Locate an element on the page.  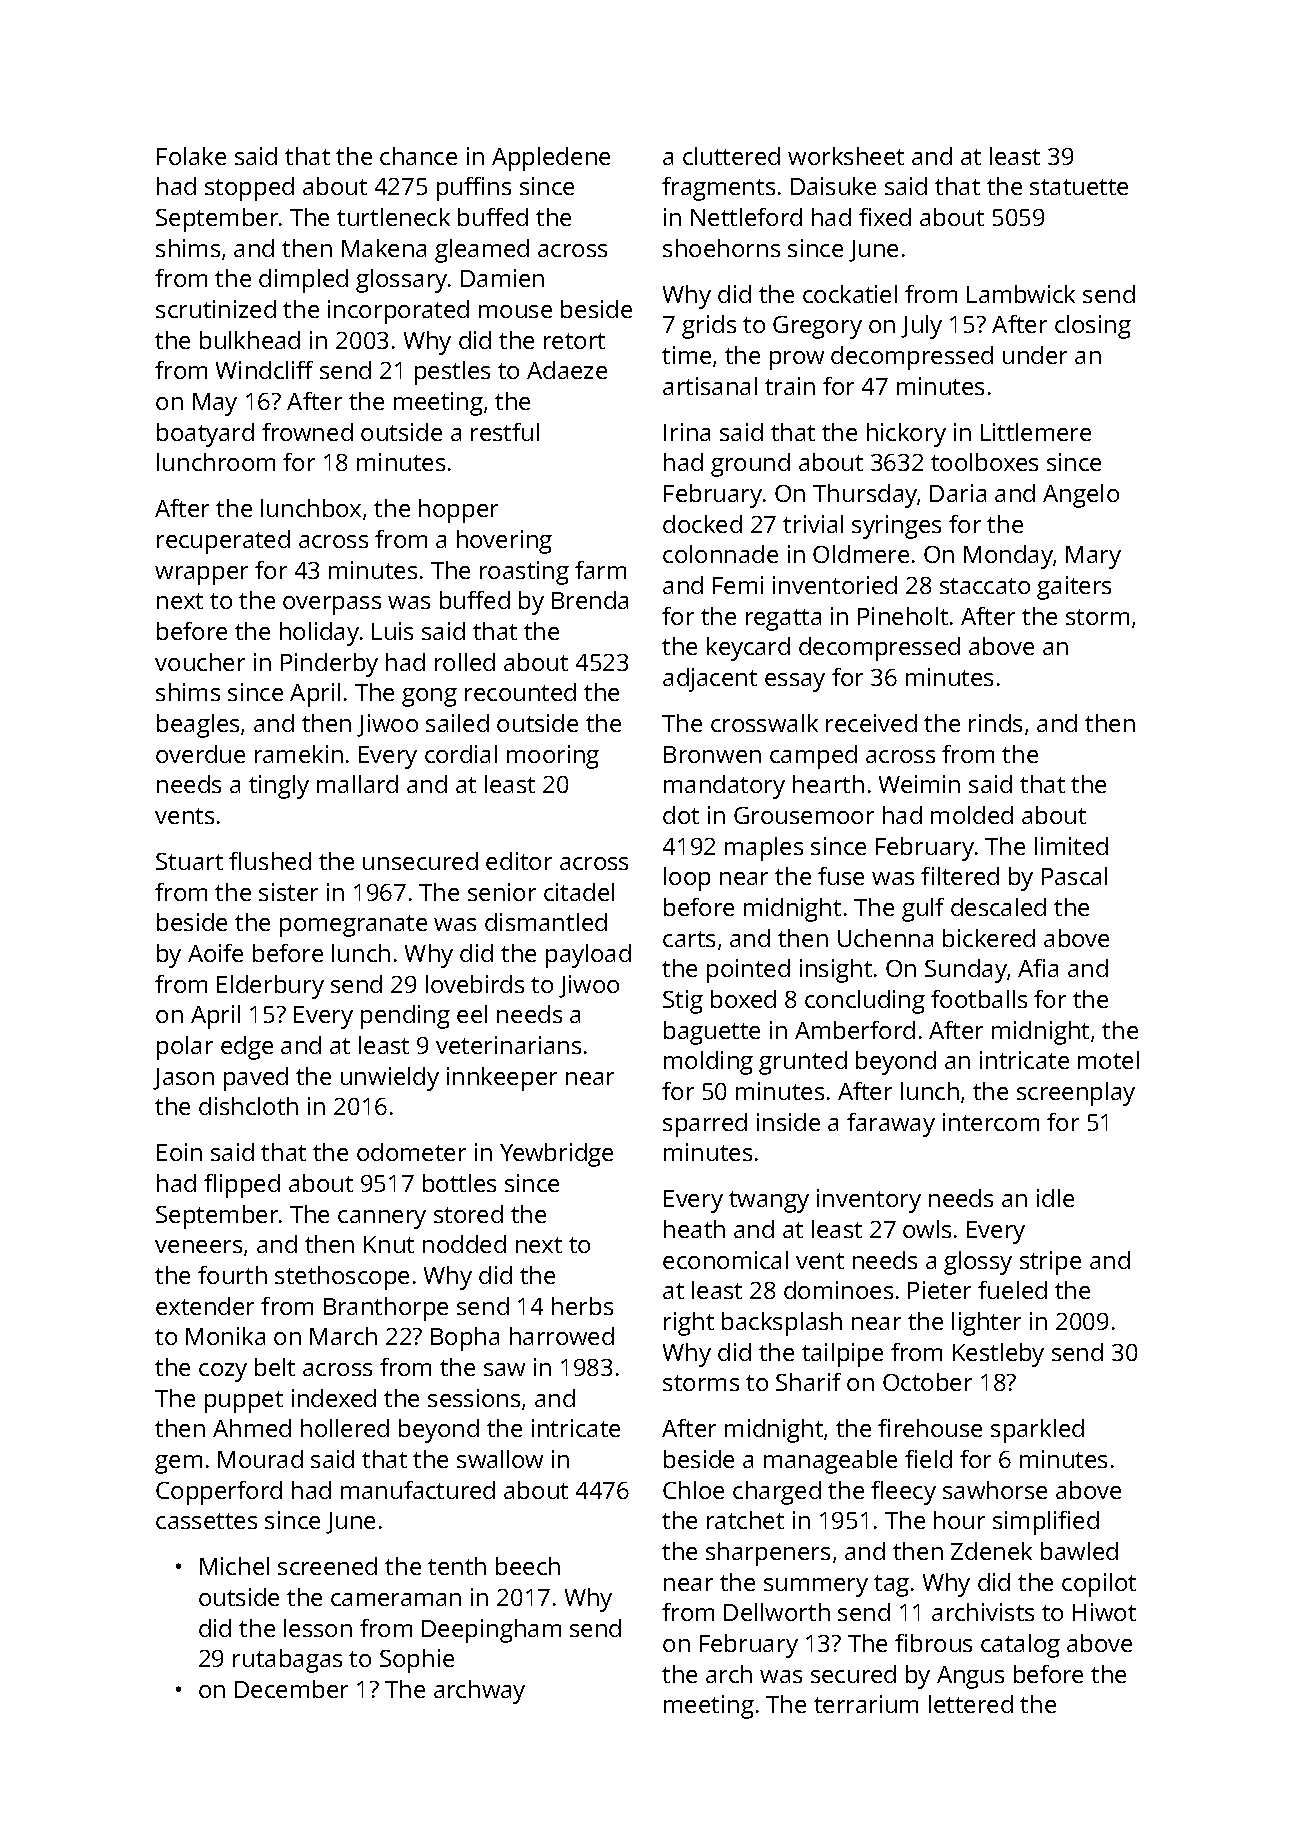
statuette is located at coordinates (1079, 187).
